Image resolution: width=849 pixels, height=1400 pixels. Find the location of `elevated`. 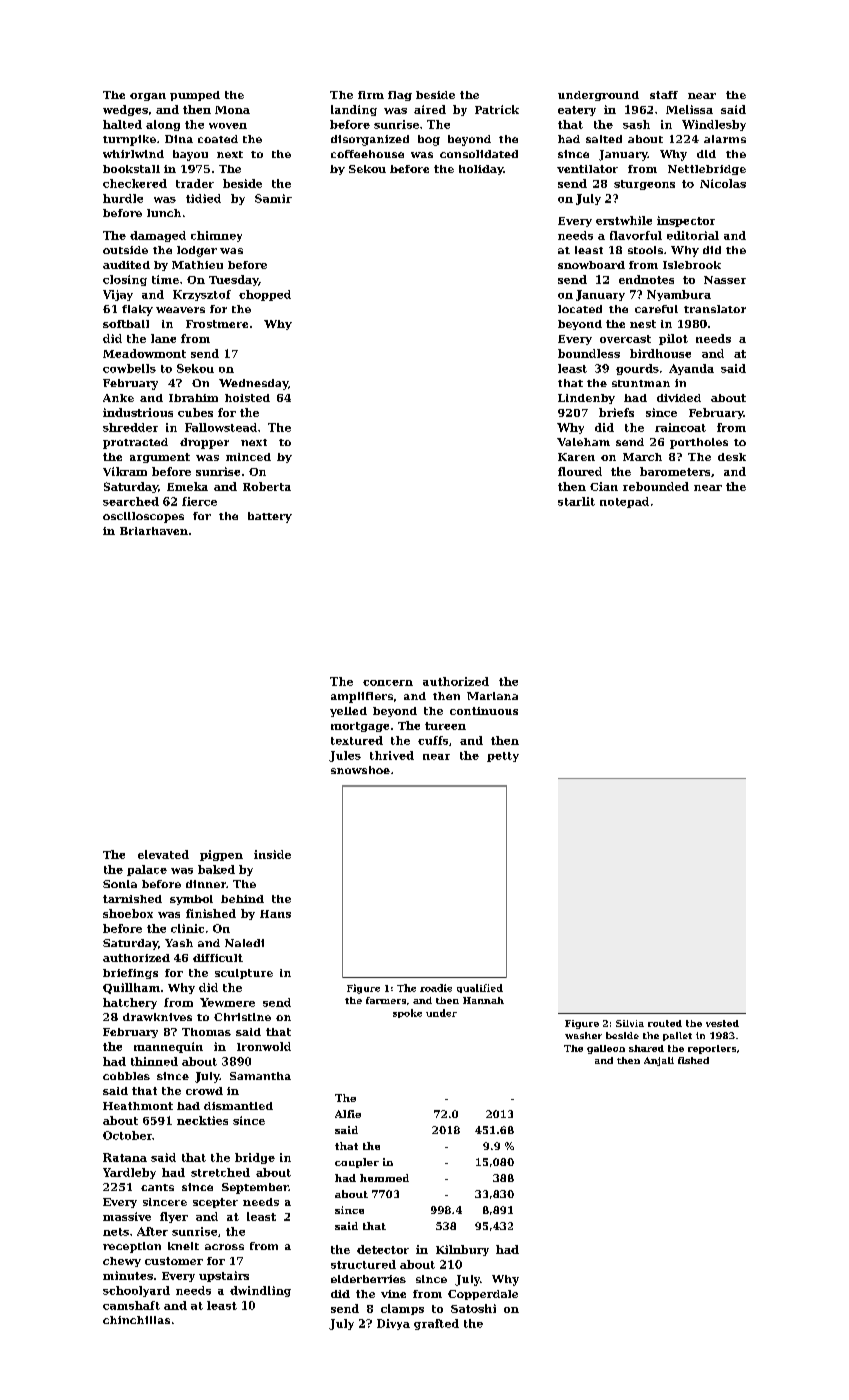

elevated is located at coordinates (163, 854).
